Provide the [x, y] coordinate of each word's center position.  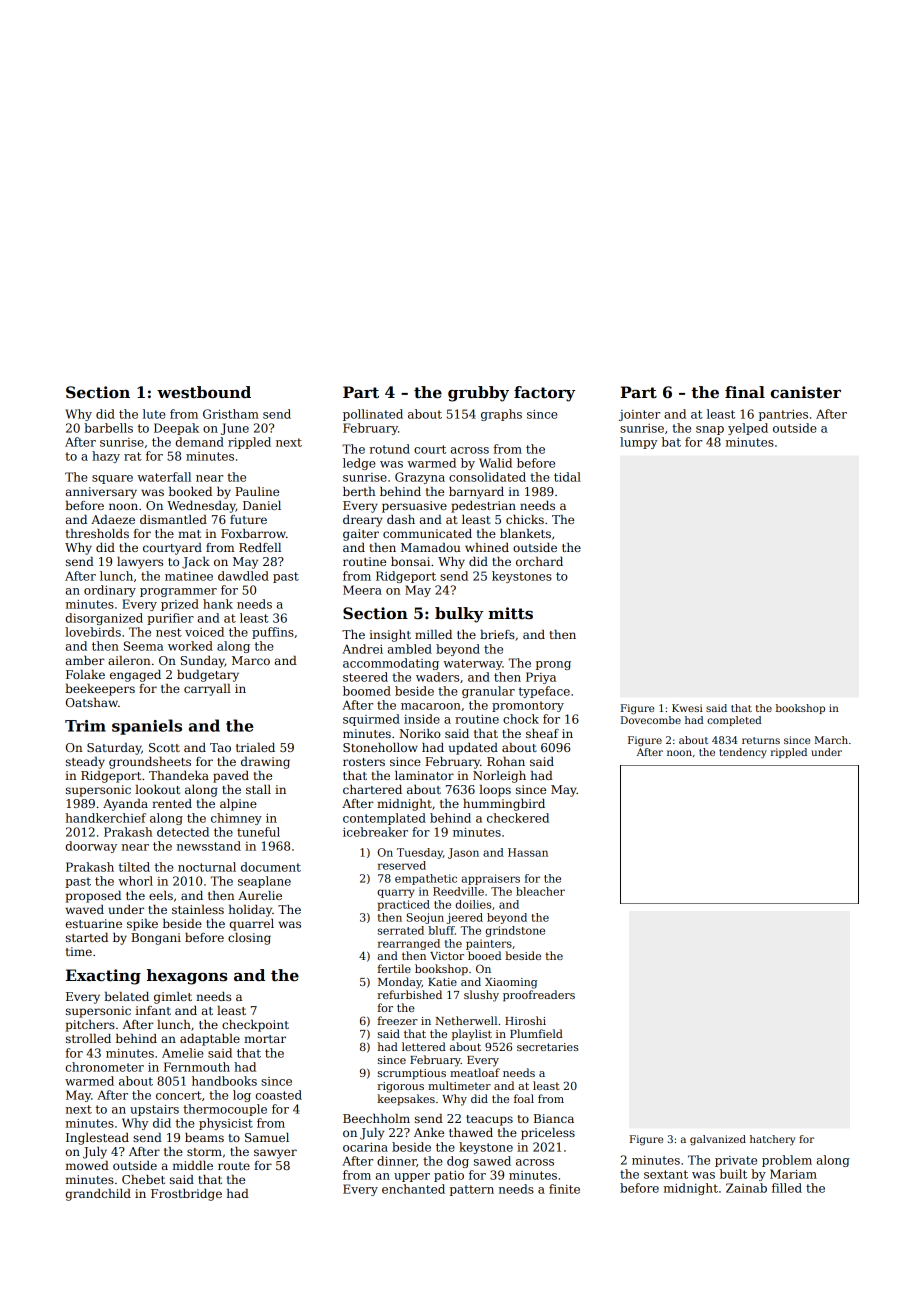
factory [544, 394]
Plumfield [536, 1033]
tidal [567, 477]
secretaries [548, 1047]
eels [161, 895]
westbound [204, 392]
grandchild [98, 1195]
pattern [472, 1190]
